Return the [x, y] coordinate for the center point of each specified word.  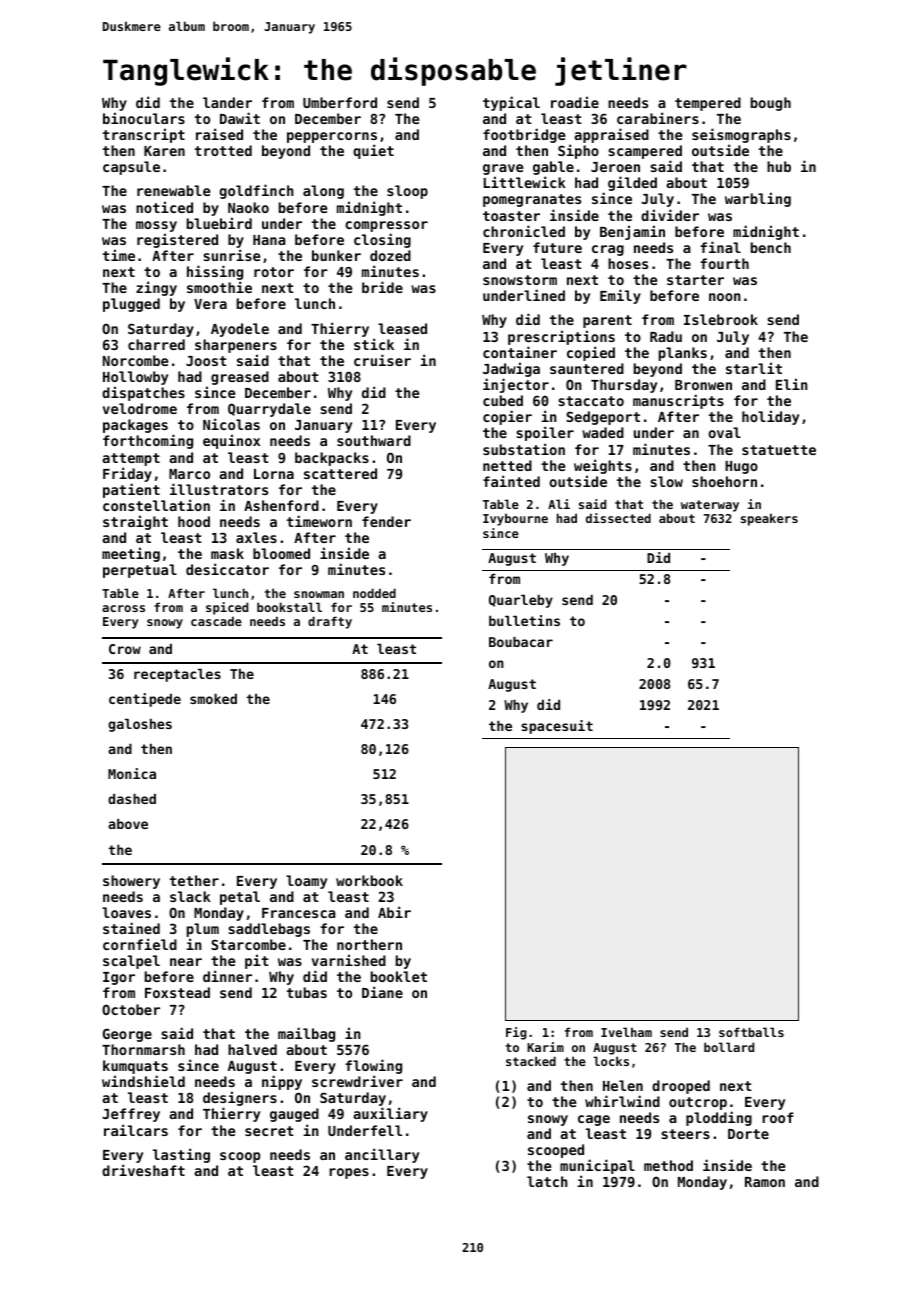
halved [252, 1049]
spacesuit [557, 727]
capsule [131, 168]
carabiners [658, 118]
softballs [751, 1032]
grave [503, 170]
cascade [216, 621]
